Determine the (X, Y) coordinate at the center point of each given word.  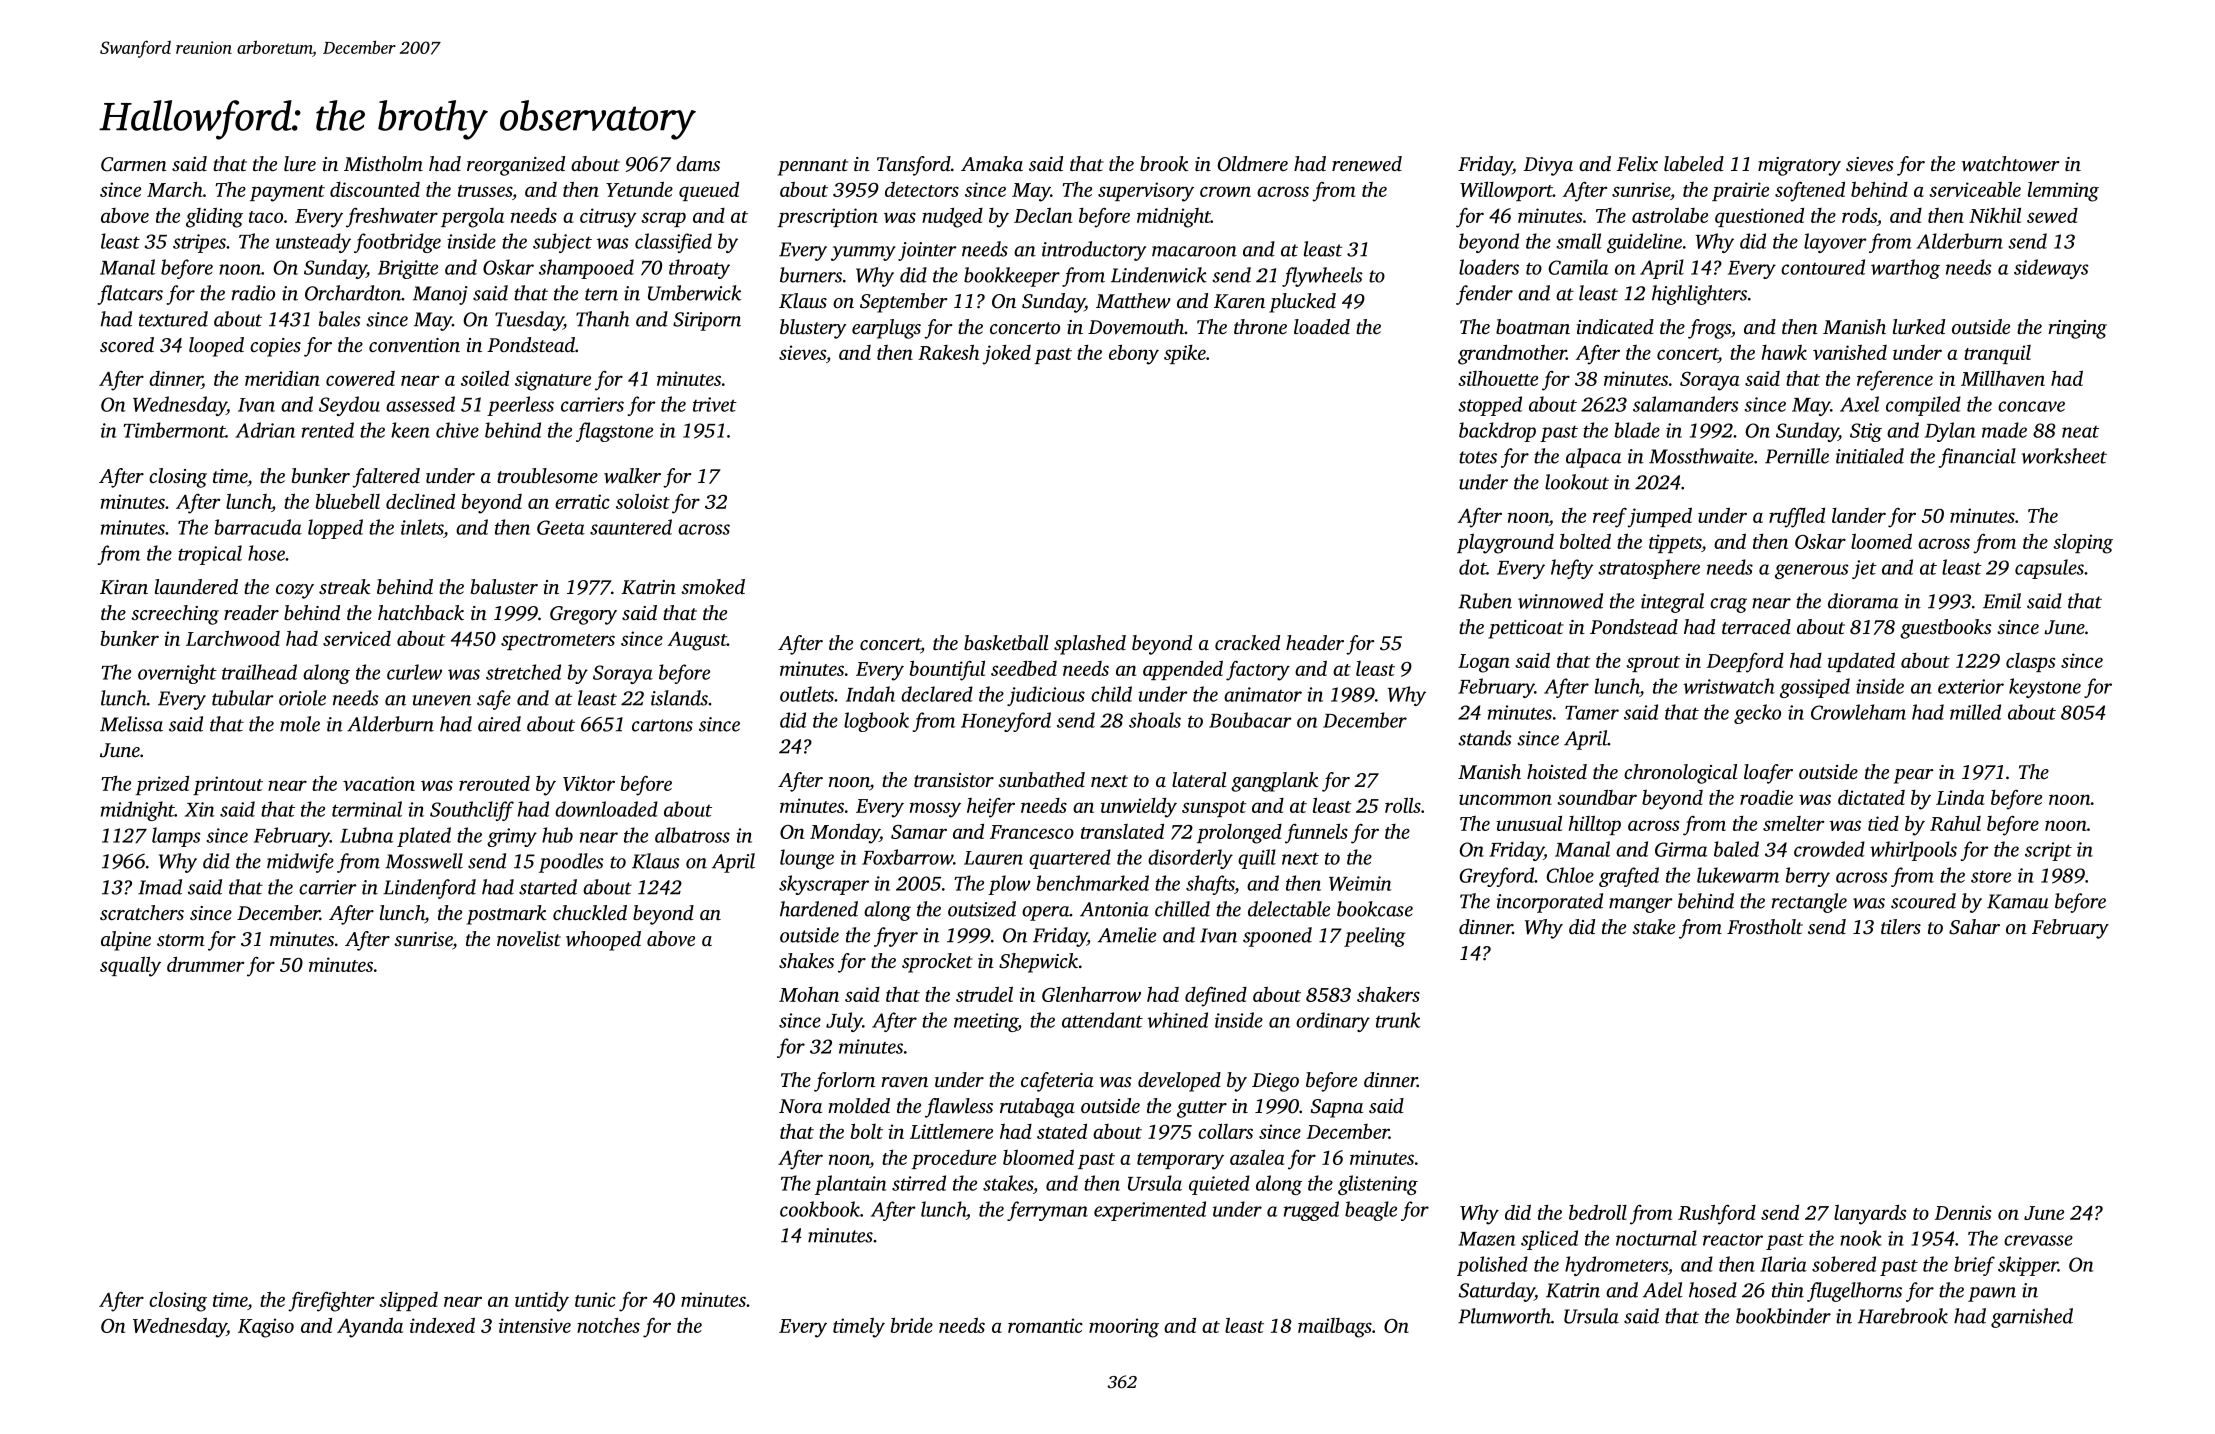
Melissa (131, 724)
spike (1185, 354)
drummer (205, 964)
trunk (1398, 1020)
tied (1883, 823)
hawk (1784, 352)
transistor (954, 780)
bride (911, 1325)
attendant (1102, 1020)
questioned (1759, 217)
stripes (199, 243)
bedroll (1598, 1212)
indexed (442, 1325)
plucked (1302, 303)
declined (420, 501)
